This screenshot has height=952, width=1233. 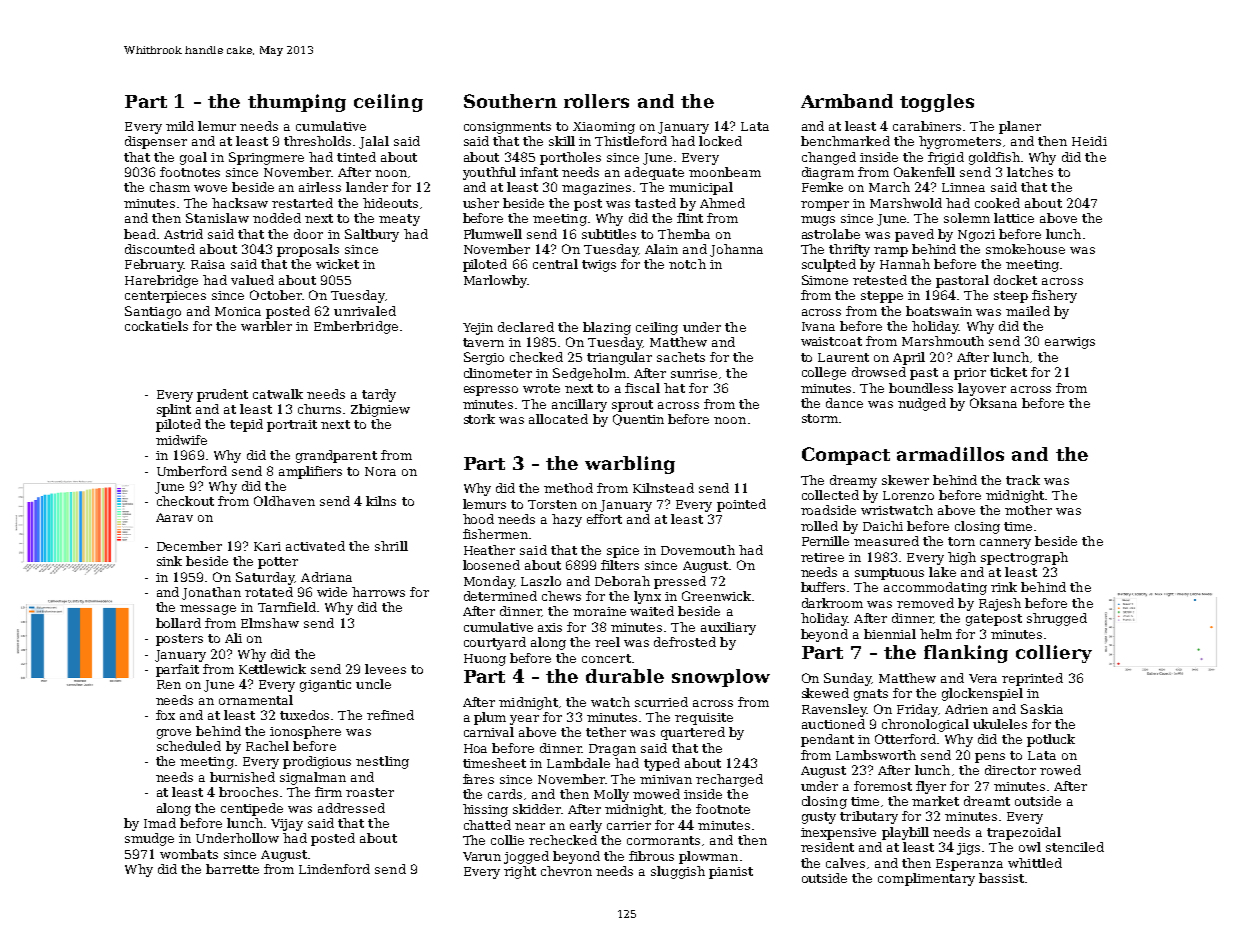 What do you see at coordinates (596, 101) in the screenshot?
I see `rollers` at bounding box center [596, 101].
